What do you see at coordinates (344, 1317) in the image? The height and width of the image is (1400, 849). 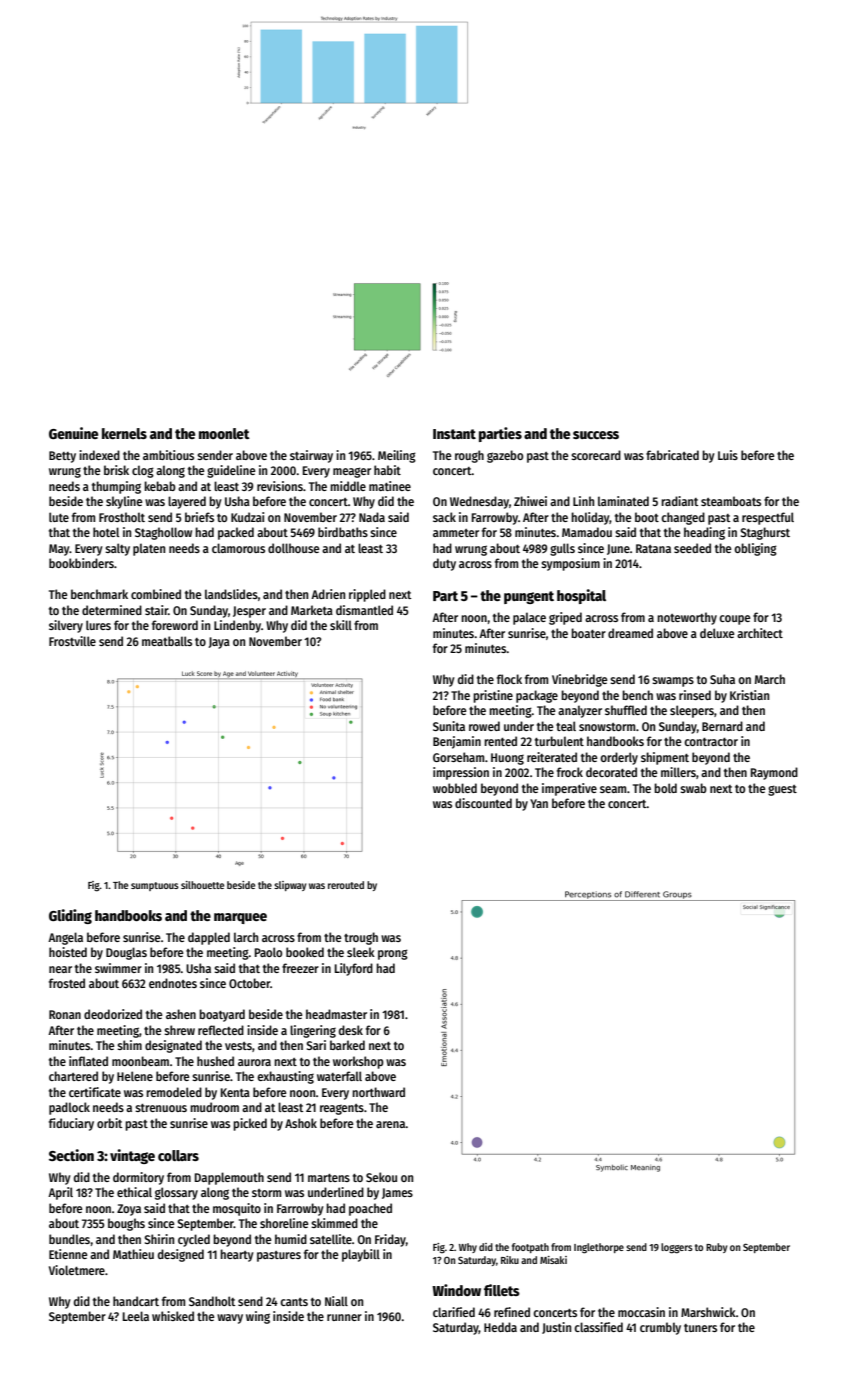 I see `runner` at bounding box center [344, 1317].
